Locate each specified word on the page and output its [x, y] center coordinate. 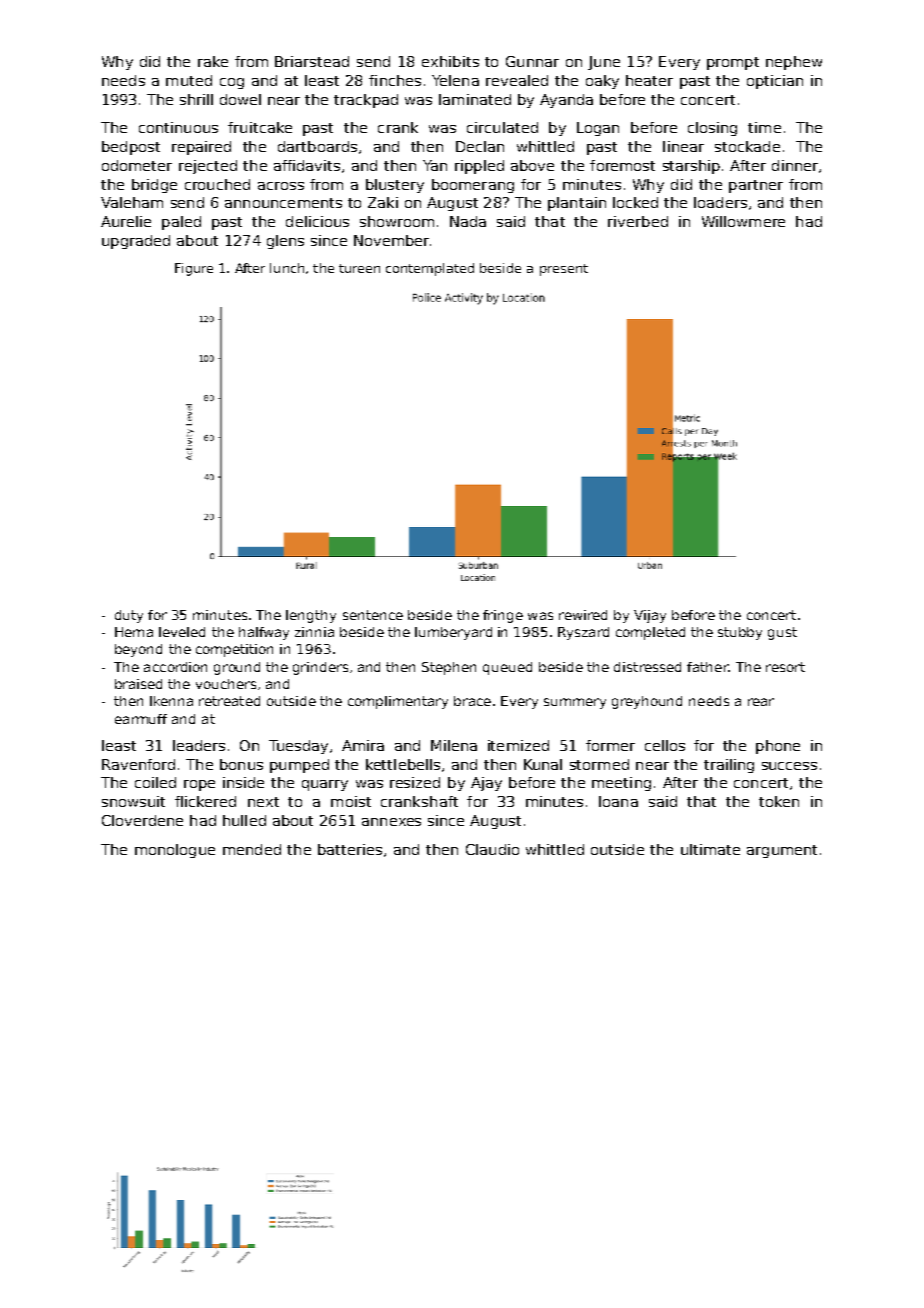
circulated [502, 127]
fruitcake [260, 127]
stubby [740, 633]
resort [785, 667]
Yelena [455, 80]
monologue [175, 851]
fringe [503, 616]
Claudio [492, 849]
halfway [264, 633]
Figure [194, 269]
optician [775, 82]
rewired [583, 615]
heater [649, 80]
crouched [217, 184]
